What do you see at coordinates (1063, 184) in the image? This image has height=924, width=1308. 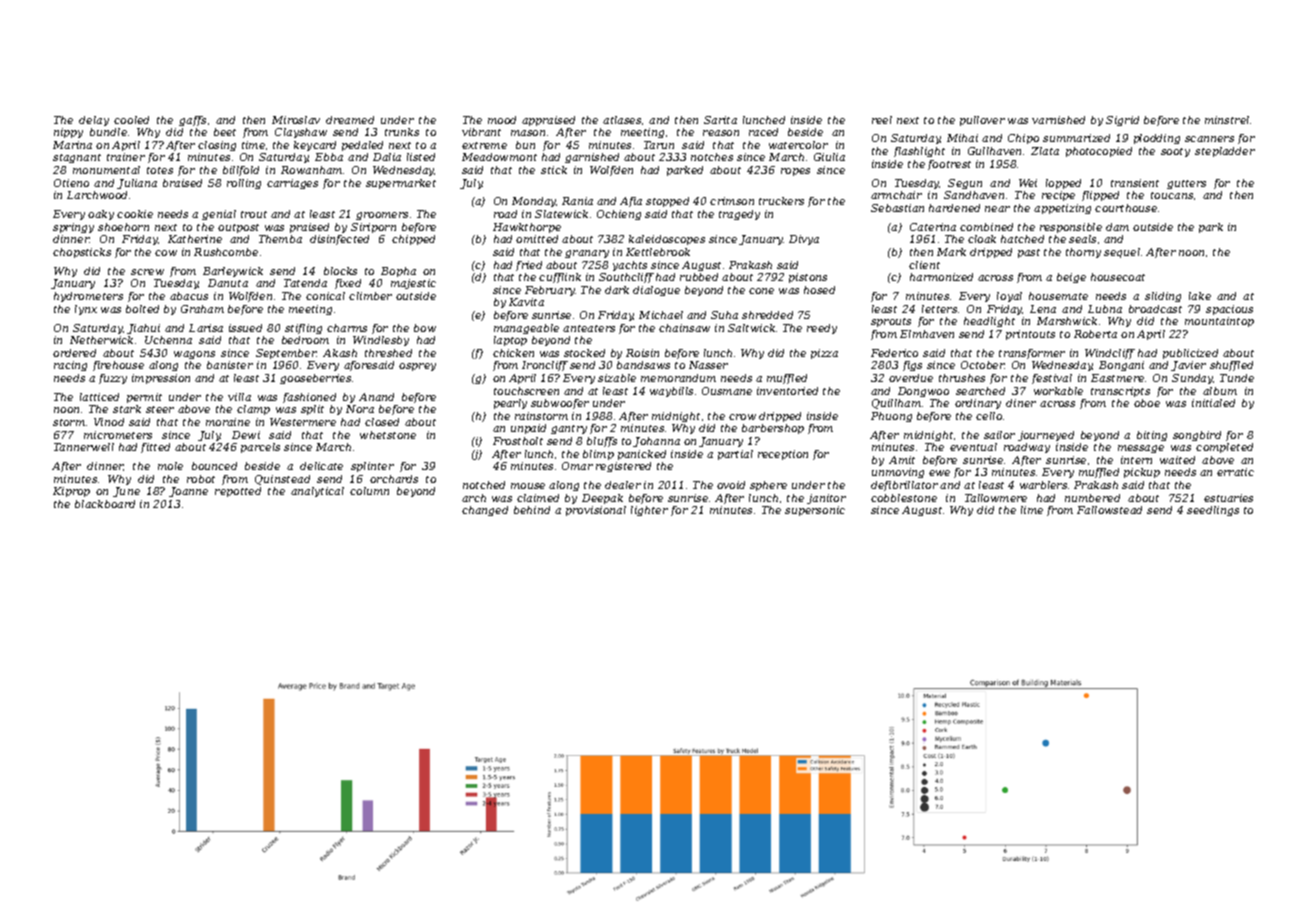 I see `lopped` at bounding box center [1063, 184].
